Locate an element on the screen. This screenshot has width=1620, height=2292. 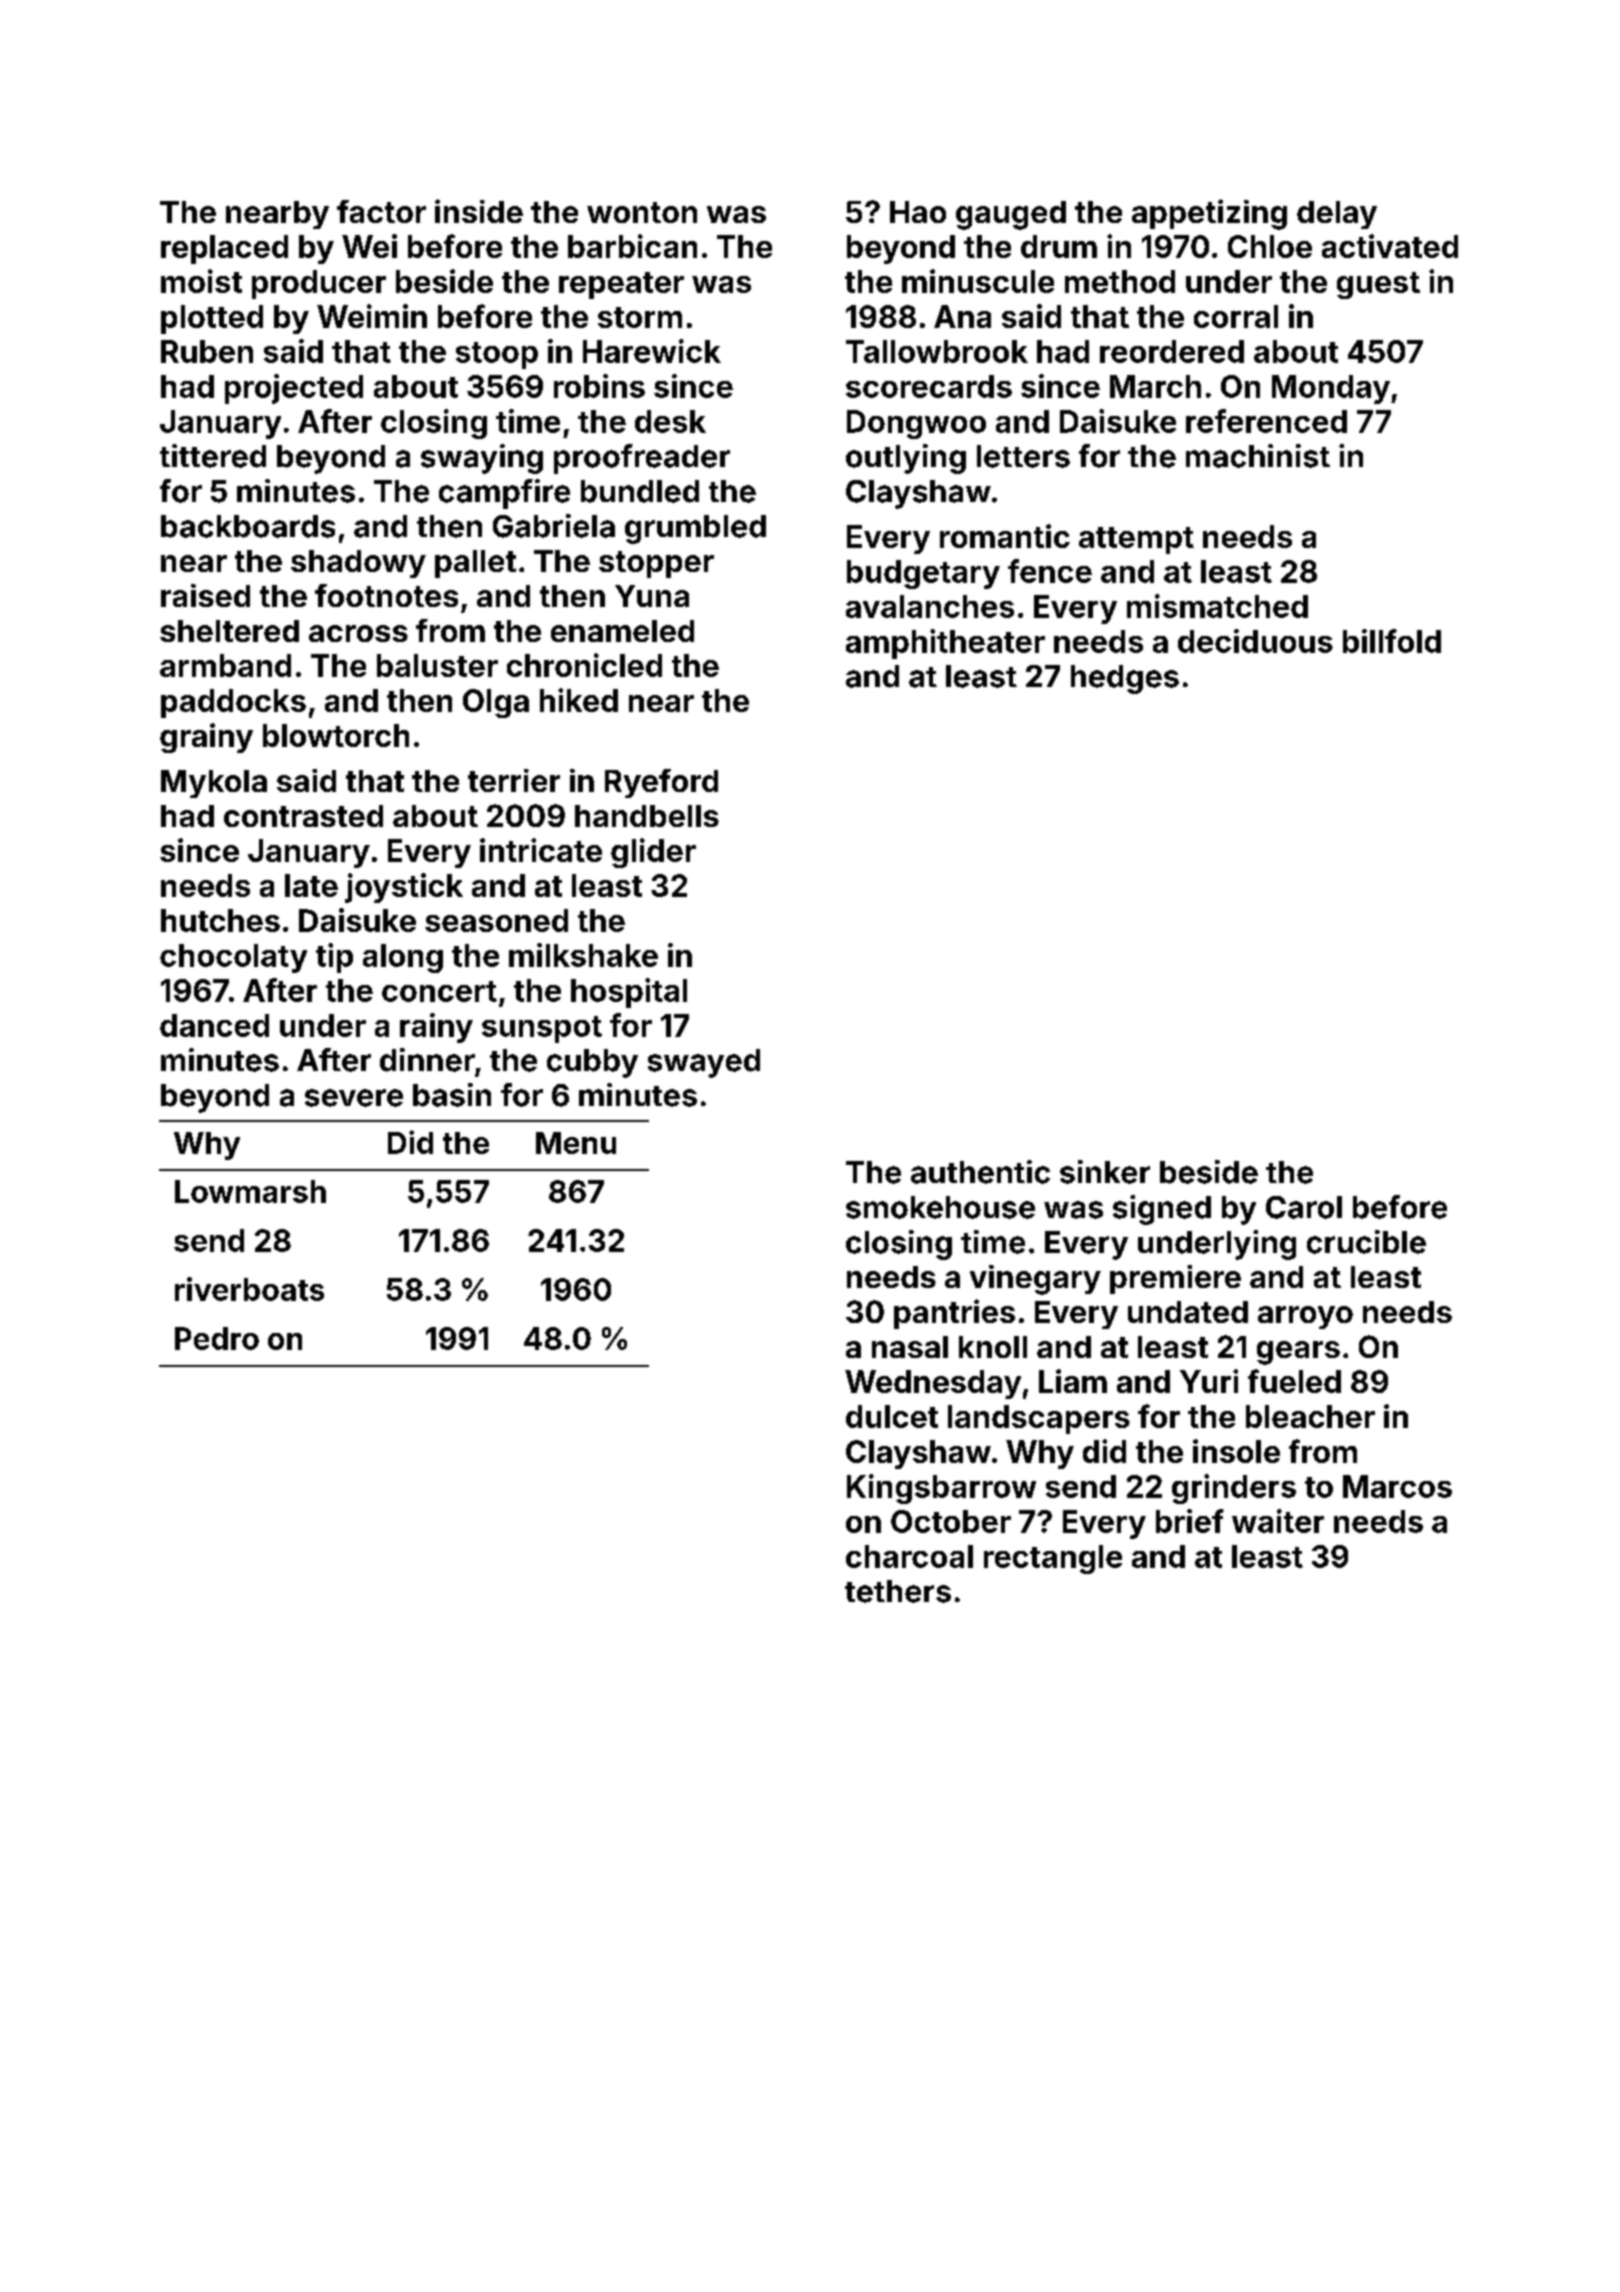
hedges is located at coordinates (1125, 679).
